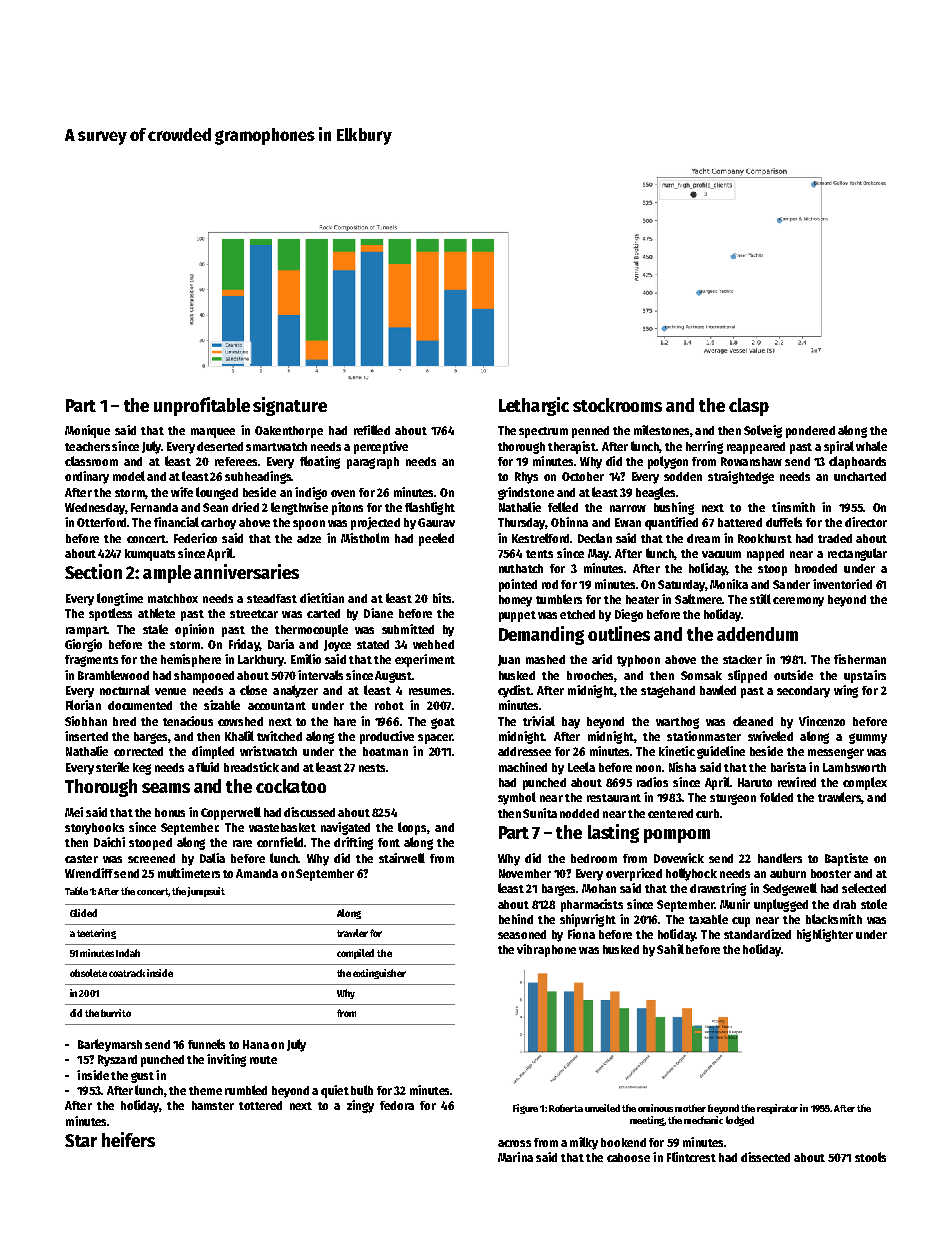 This screenshot has height=1233, width=952. Describe the element at coordinates (599, 888) in the screenshot. I see `Mohan` at that location.
